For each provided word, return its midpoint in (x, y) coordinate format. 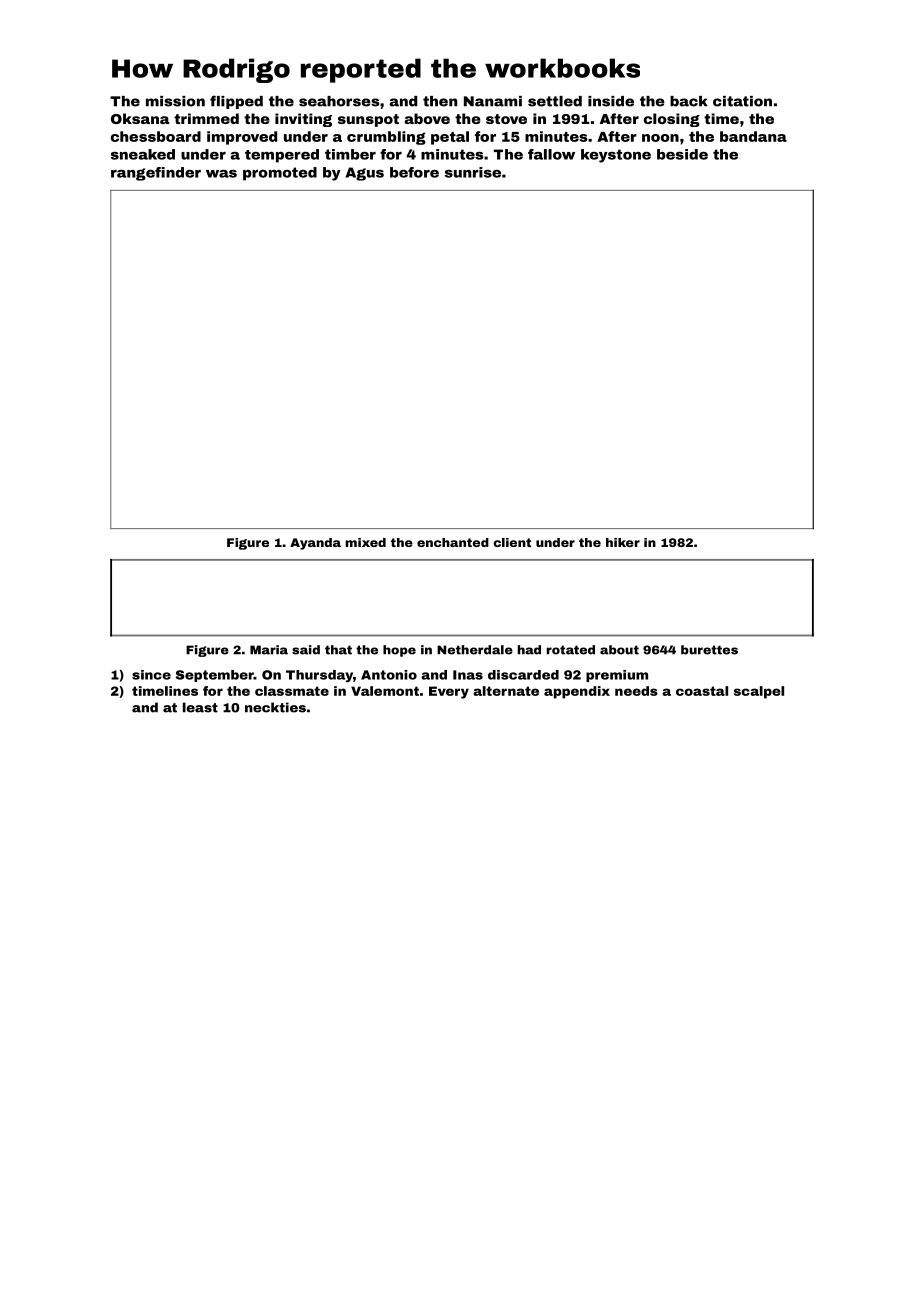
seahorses (339, 101)
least (200, 707)
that (338, 650)
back (689, 101)
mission (175, 101)
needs (636, 691)
